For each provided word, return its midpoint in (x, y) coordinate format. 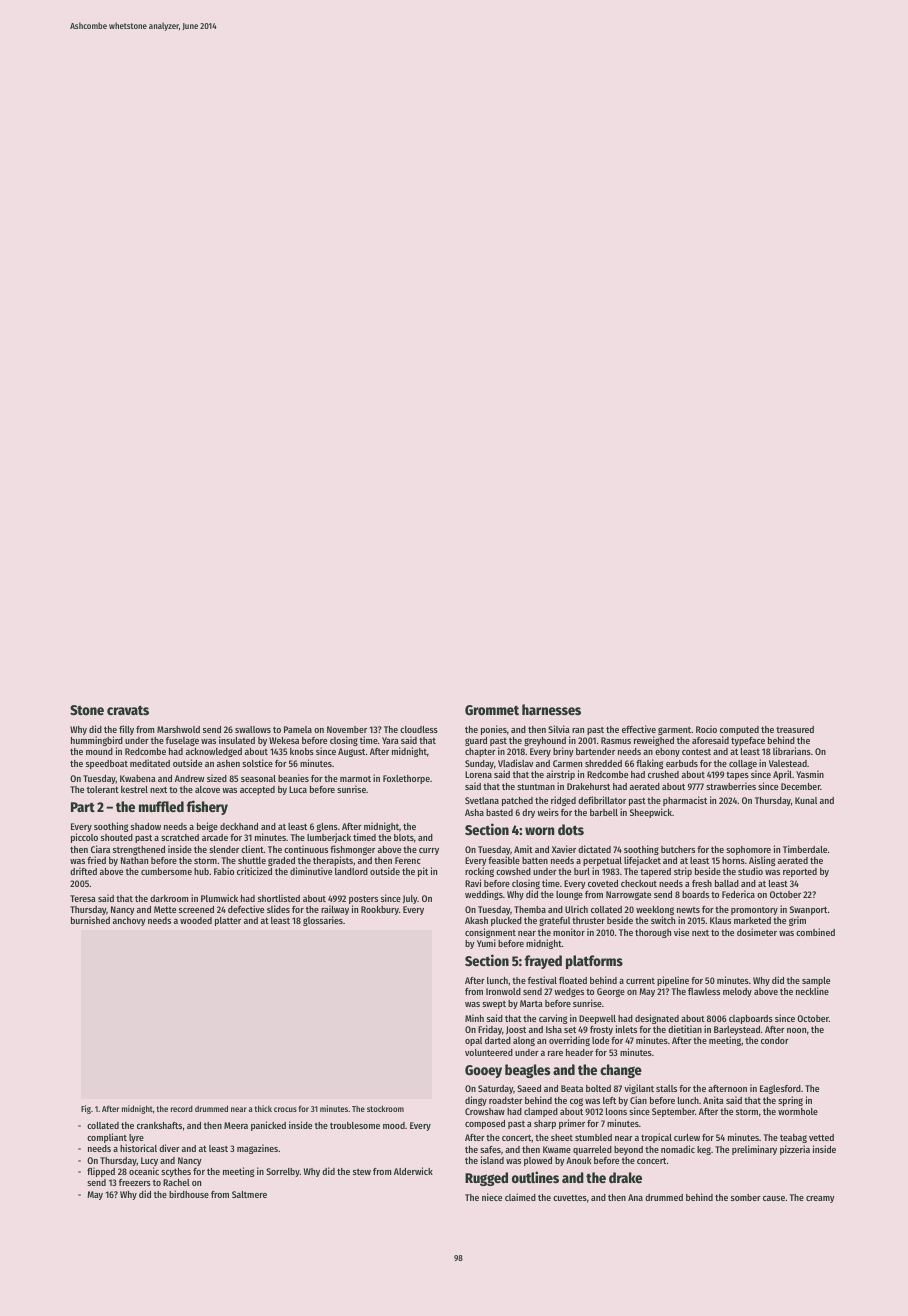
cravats (128, 710)
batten (535, 860)
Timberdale (805, 849)
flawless (704, 991)
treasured (795, 729)
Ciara (100, 849)
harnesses (551, 709)
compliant (107, 1138)
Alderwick (413, 1171)
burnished (90, 920)
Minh (474, 1018)
